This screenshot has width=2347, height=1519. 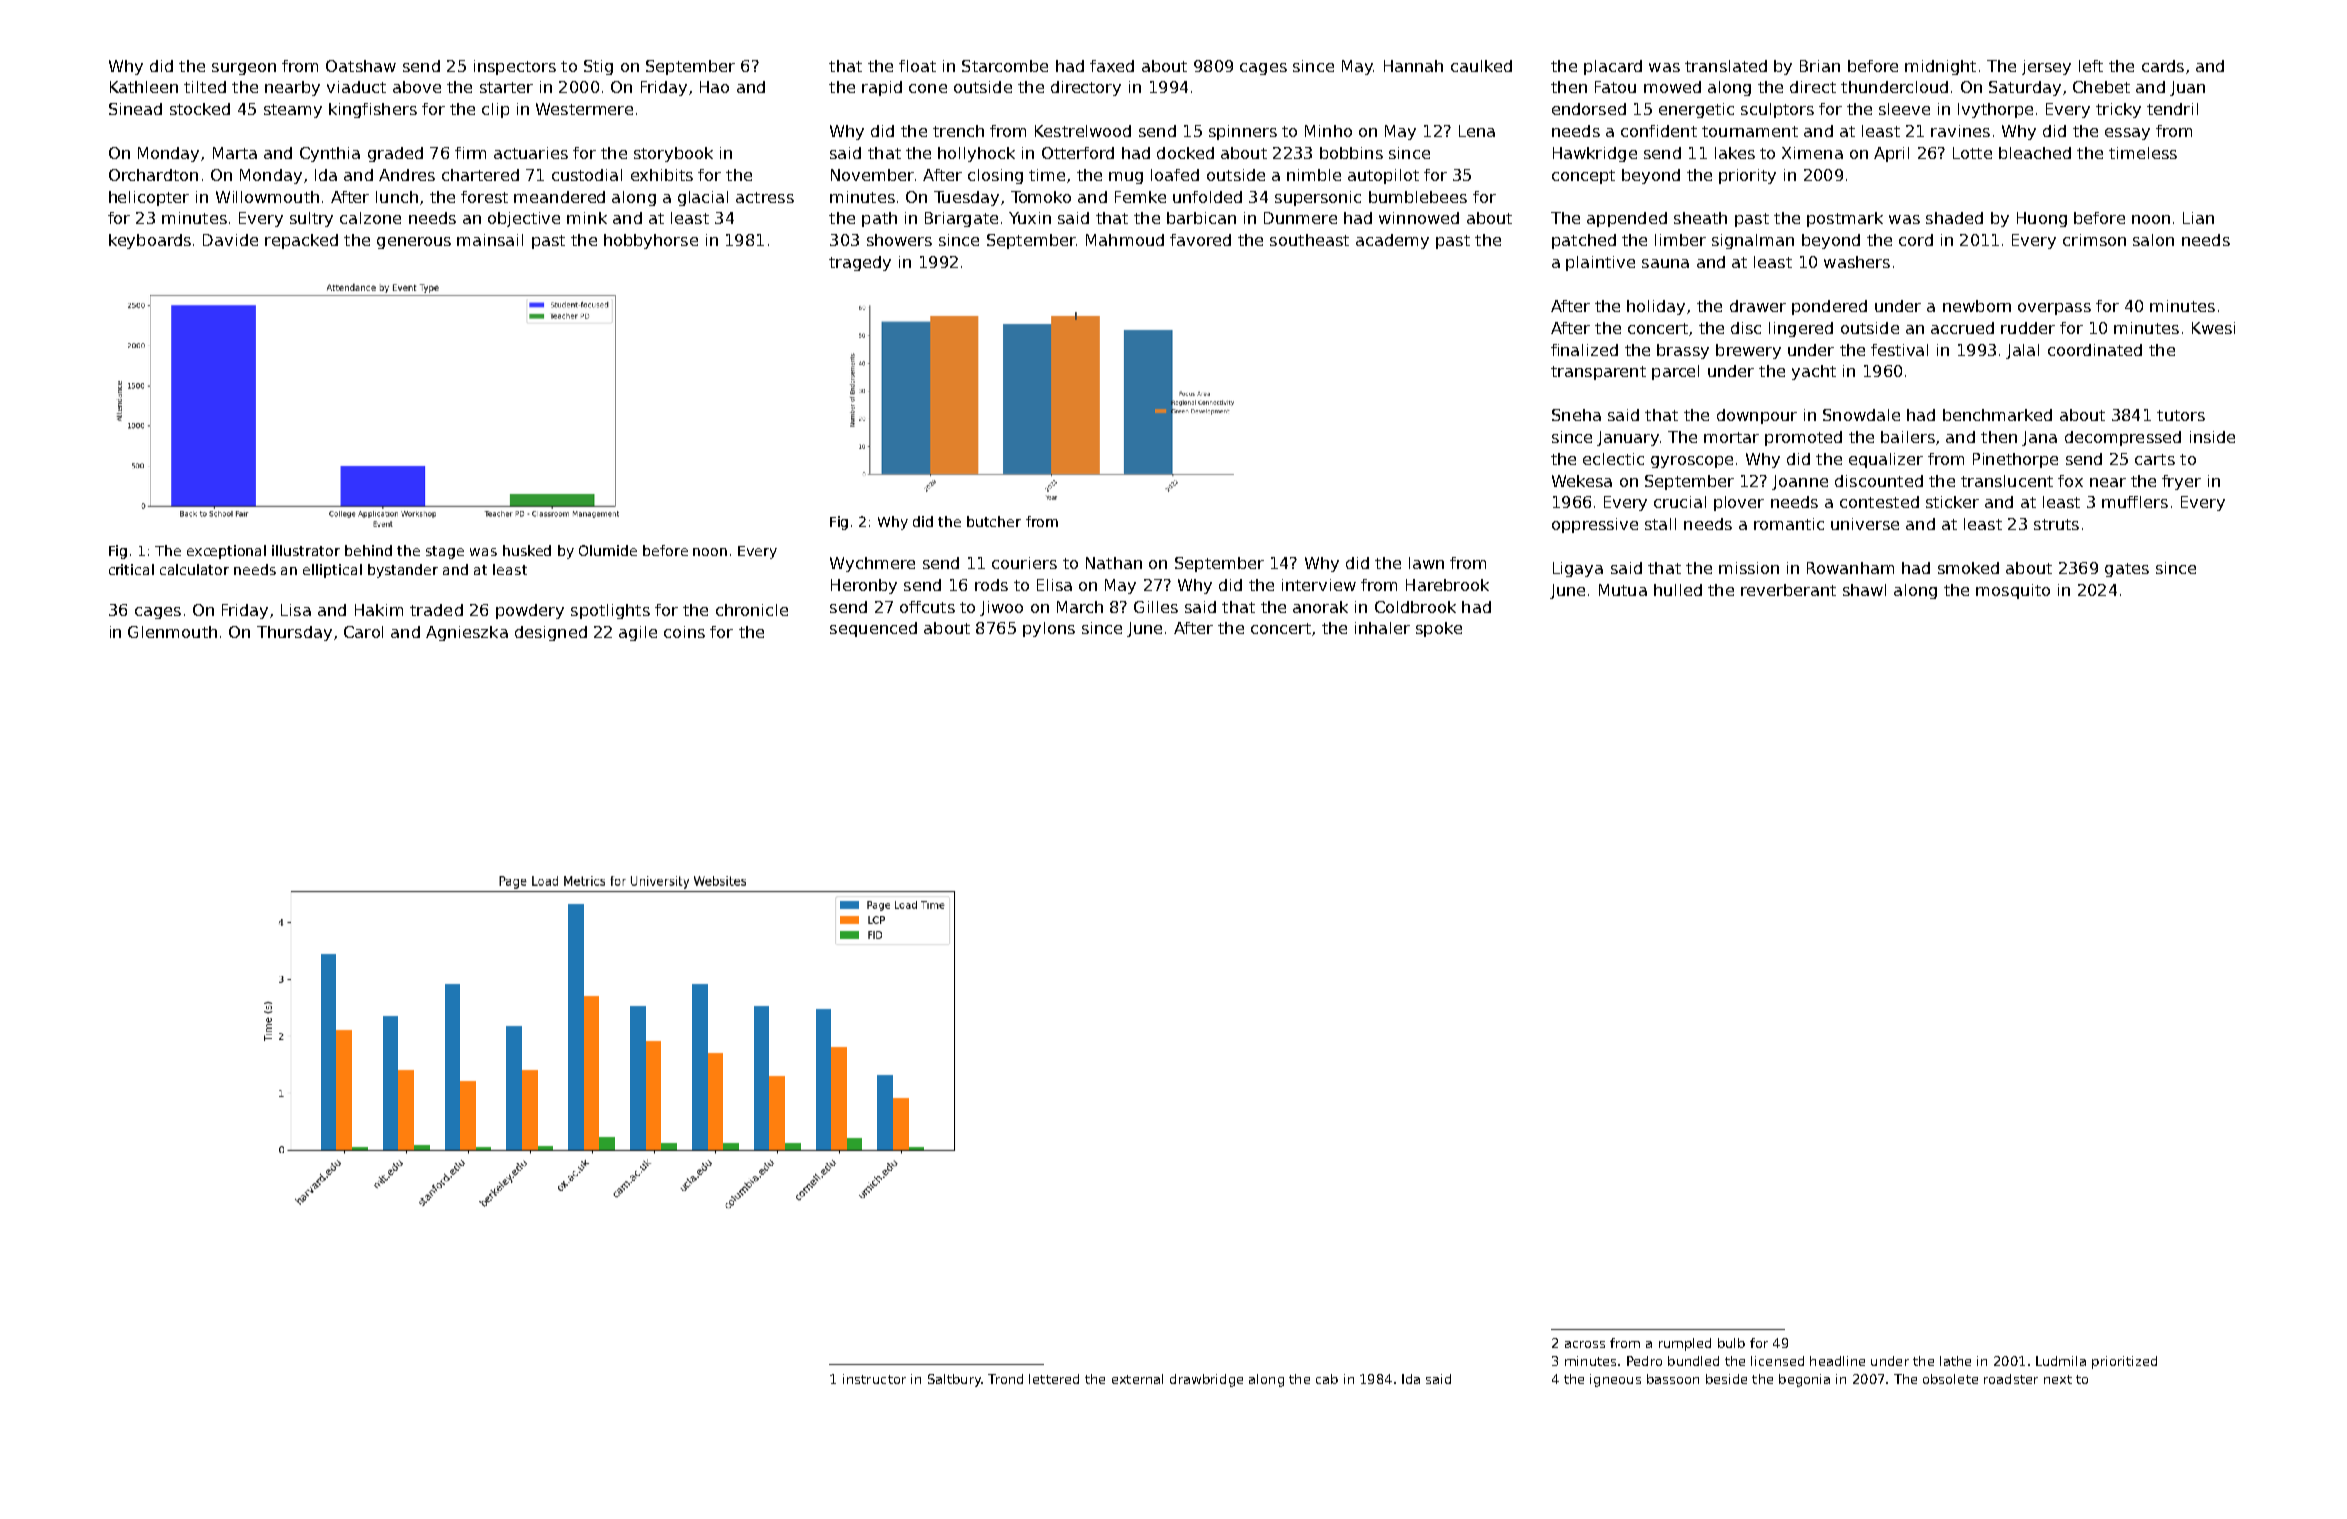 I want to click on translated, so click(x=1726, y=66).
